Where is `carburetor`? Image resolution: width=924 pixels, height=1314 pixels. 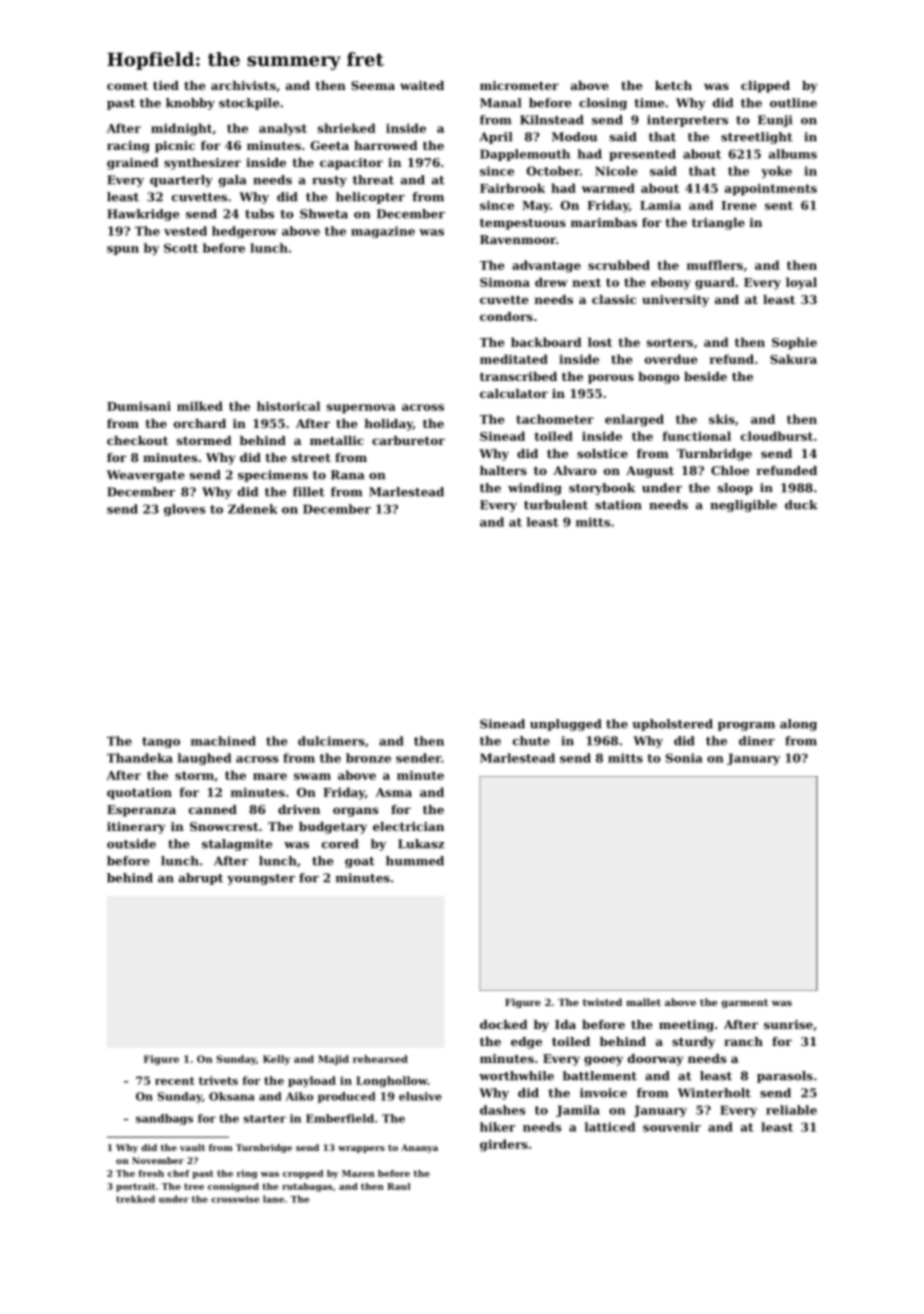
carburetor is located at coordinates (408, 440).
